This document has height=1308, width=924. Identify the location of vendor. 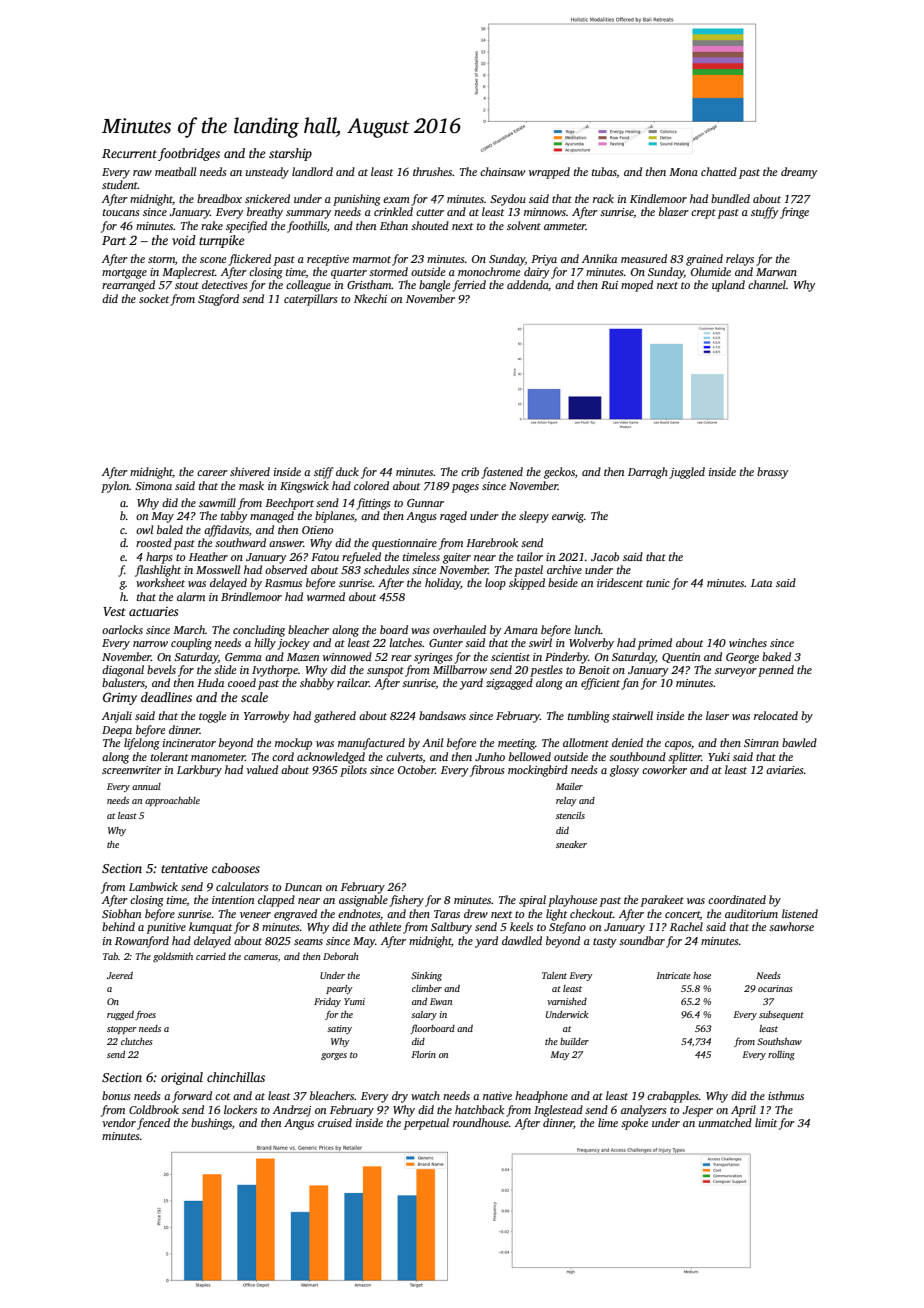
(119, 1122).
